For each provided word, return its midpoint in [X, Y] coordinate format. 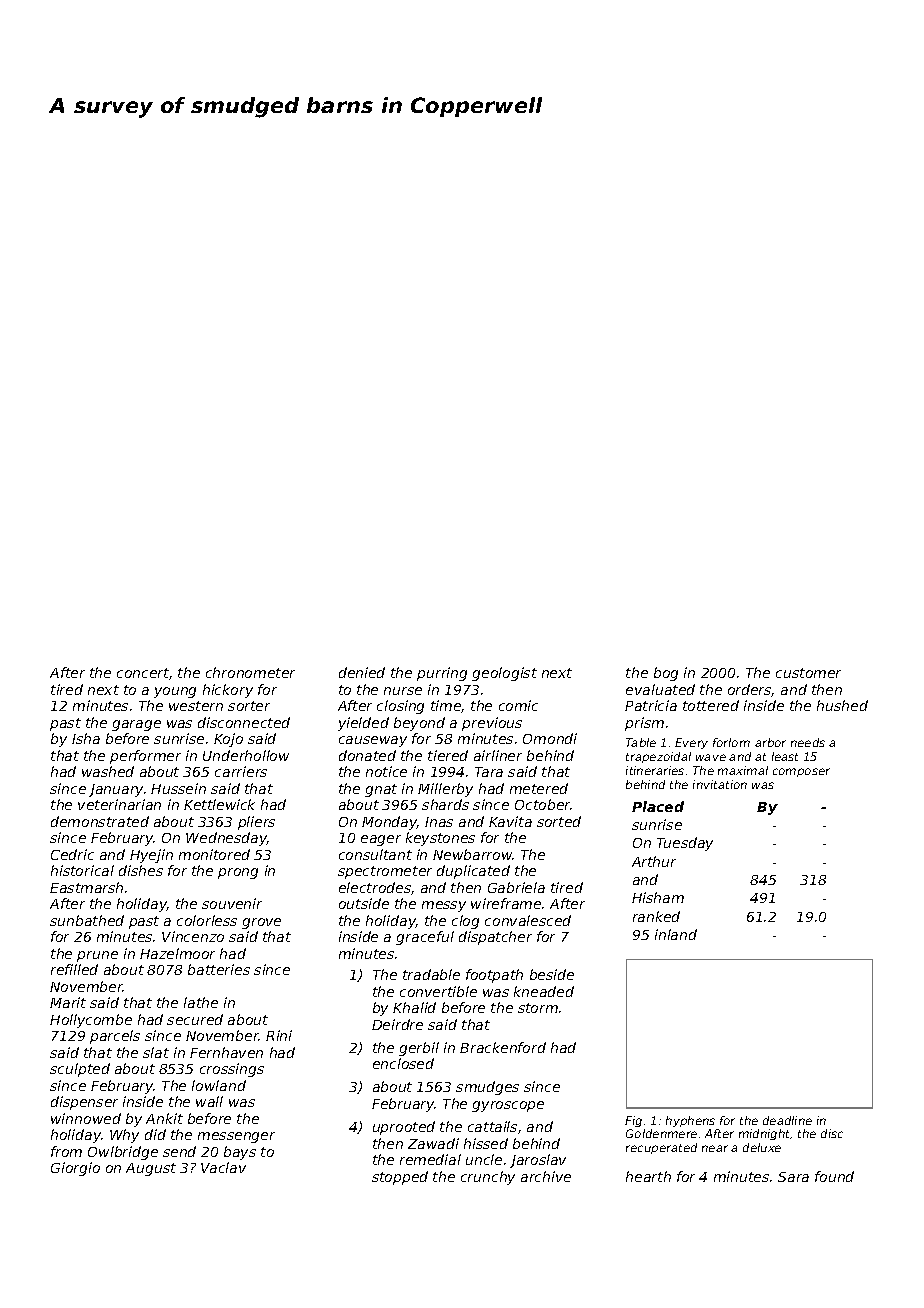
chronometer [250, 672]
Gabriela [516, 887]
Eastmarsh [86, 887]
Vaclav [223, 1167]
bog [666, 674]
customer [808, 673]
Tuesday [685, 844]
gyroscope [508, 1106]
